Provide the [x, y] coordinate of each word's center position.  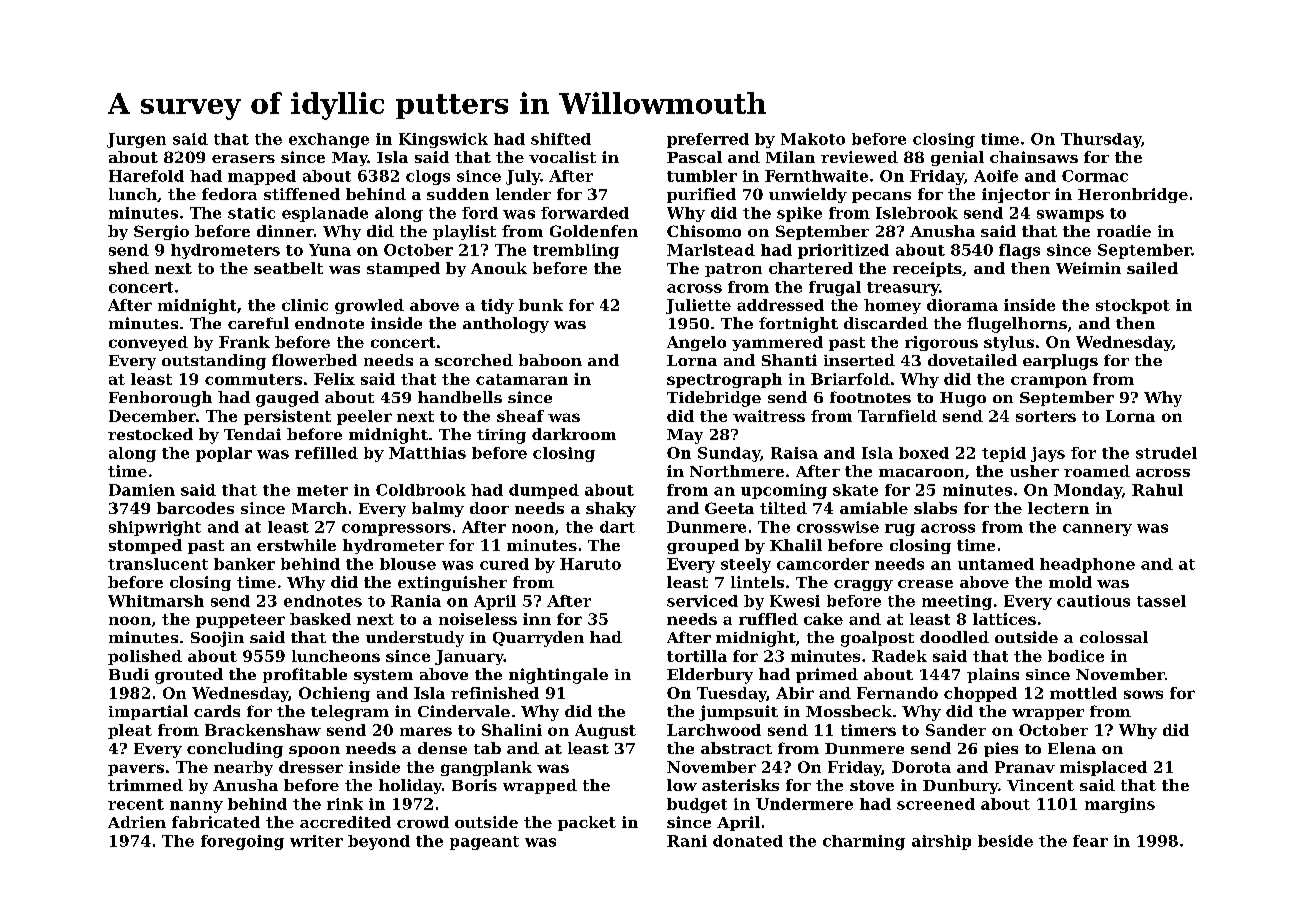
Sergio [161, 232]
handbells [460, 397]
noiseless [478, 619]
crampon [1049, 382]
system [383, 677]
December [152, 416]
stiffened [302, 194]
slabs [935, 508]
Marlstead [711, 250]
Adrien [137, 822]
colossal [1114, 637]
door [489, 508]
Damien [142, 490]
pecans [881, 197]
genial [957, 158]
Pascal [694, 157]
